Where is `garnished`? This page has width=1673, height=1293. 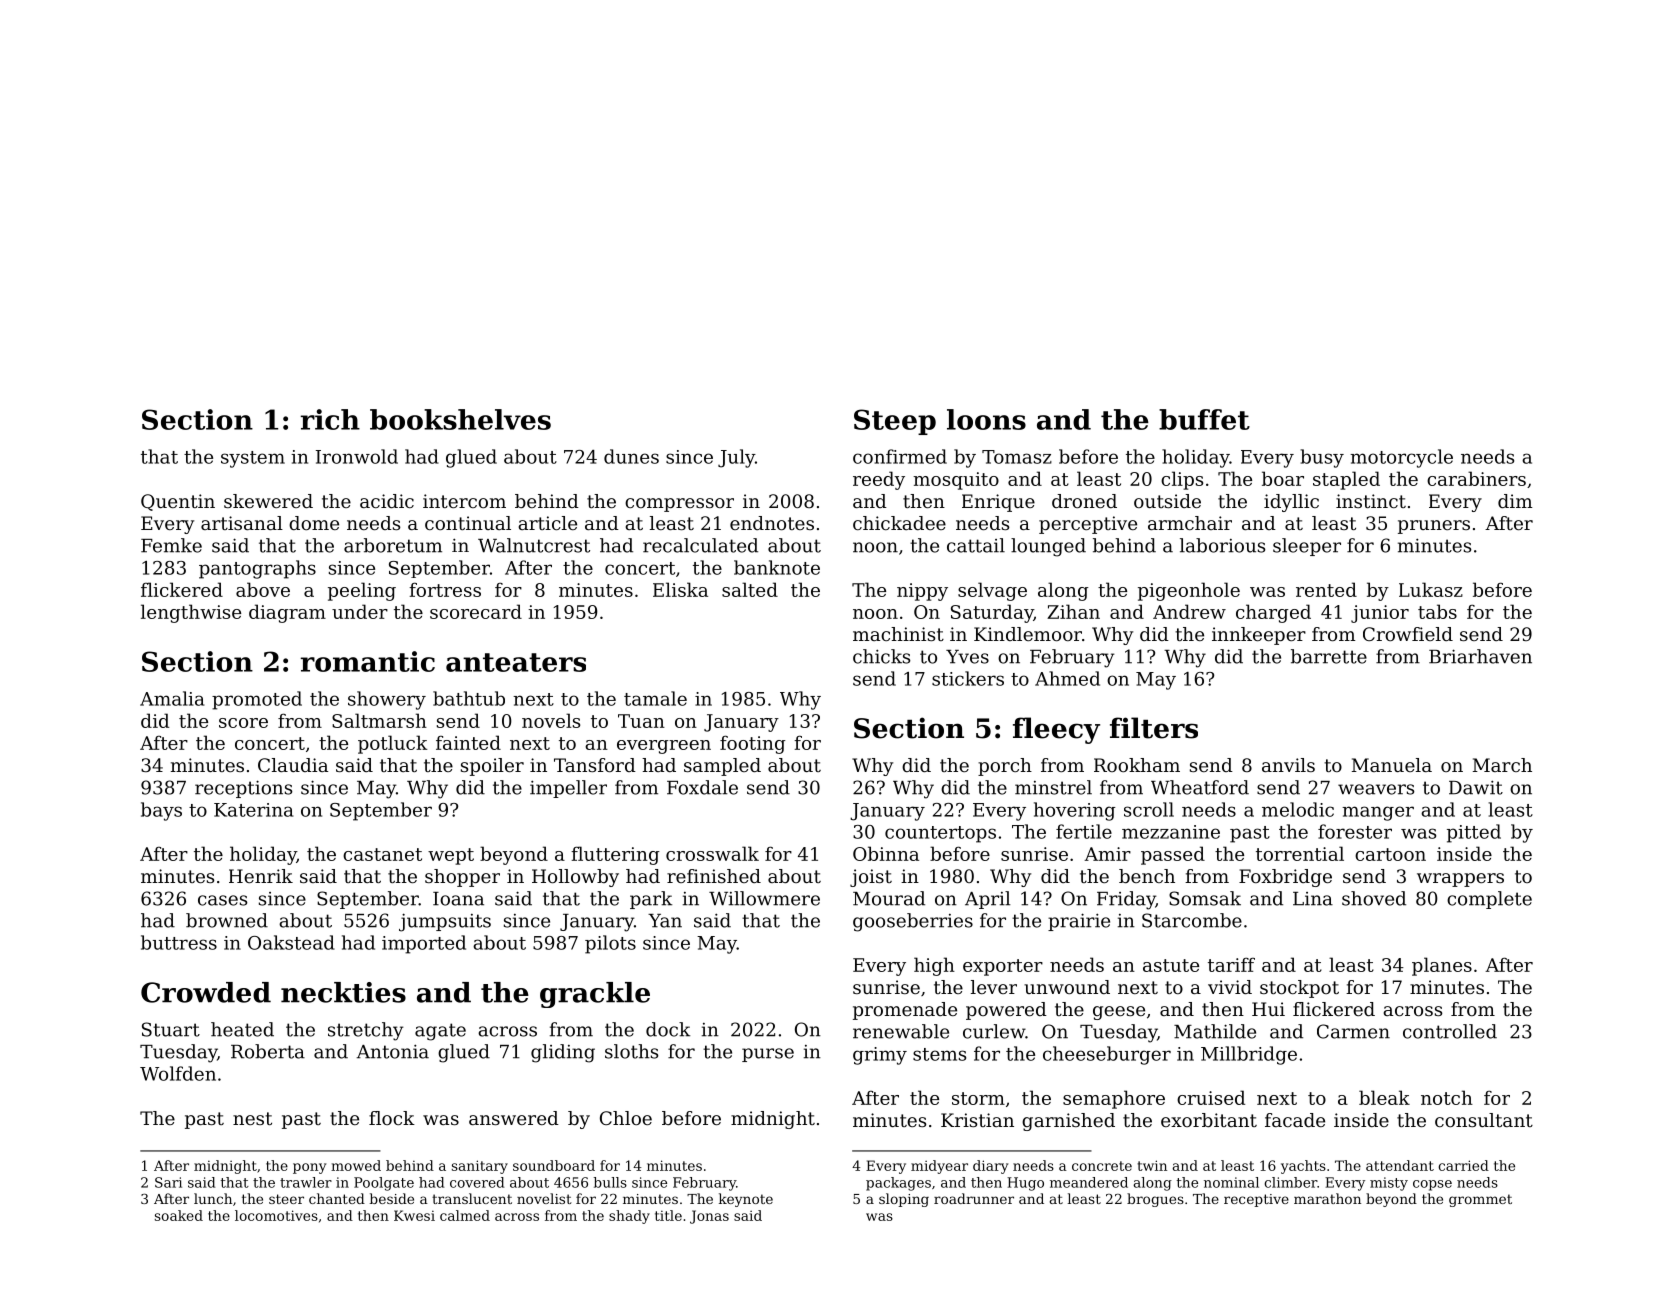 garnished is located at coordinates (1068, 1122).
